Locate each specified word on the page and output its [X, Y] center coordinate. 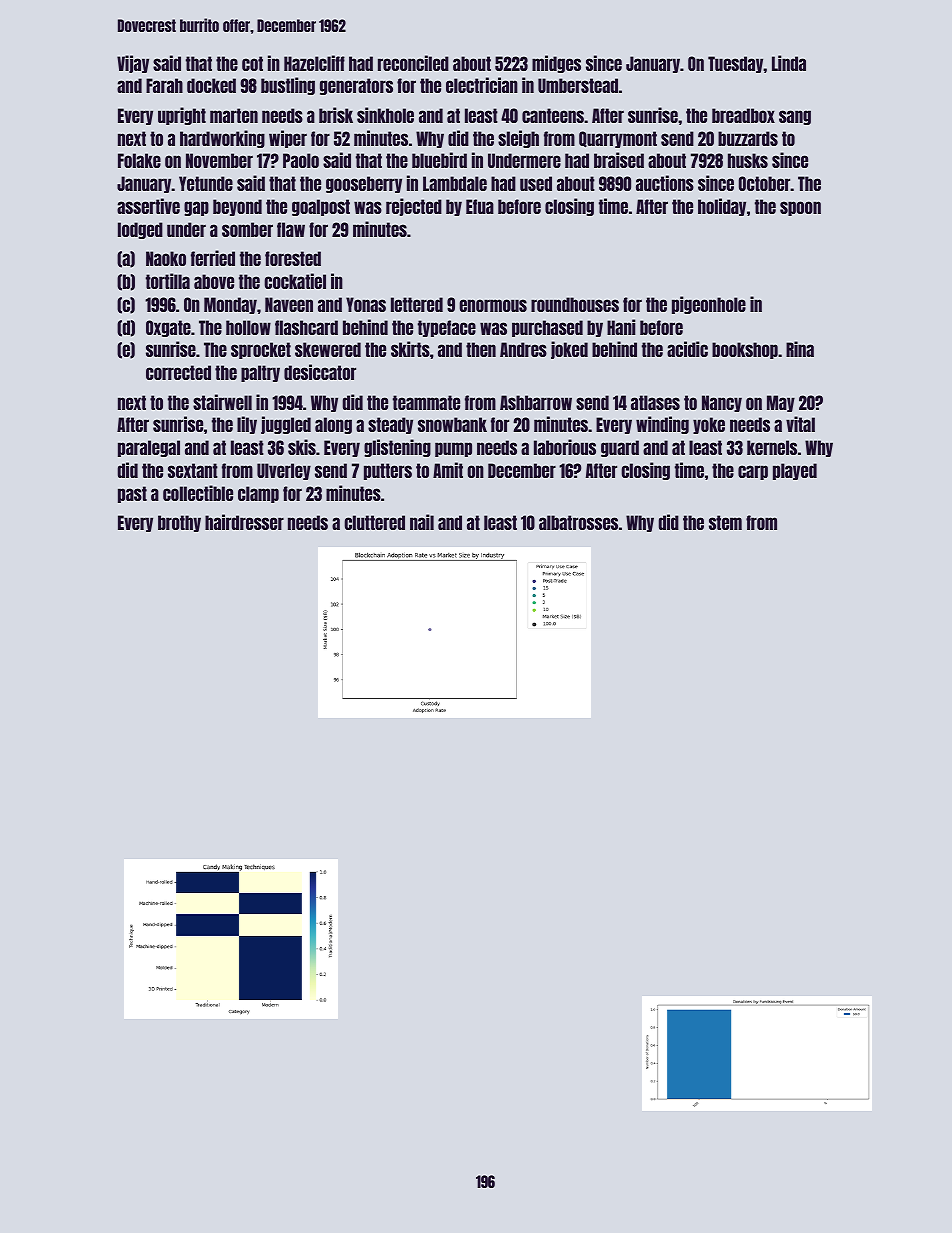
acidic [687, 349]
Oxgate [168, 328]
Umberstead [578, 85]
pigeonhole [709, 305]
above [214, 281]
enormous [493, 305]
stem [725, 522]
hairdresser [244, 522]
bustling [288, 86]
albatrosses [578, 522]
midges [556, 64]
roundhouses [575, 304]
